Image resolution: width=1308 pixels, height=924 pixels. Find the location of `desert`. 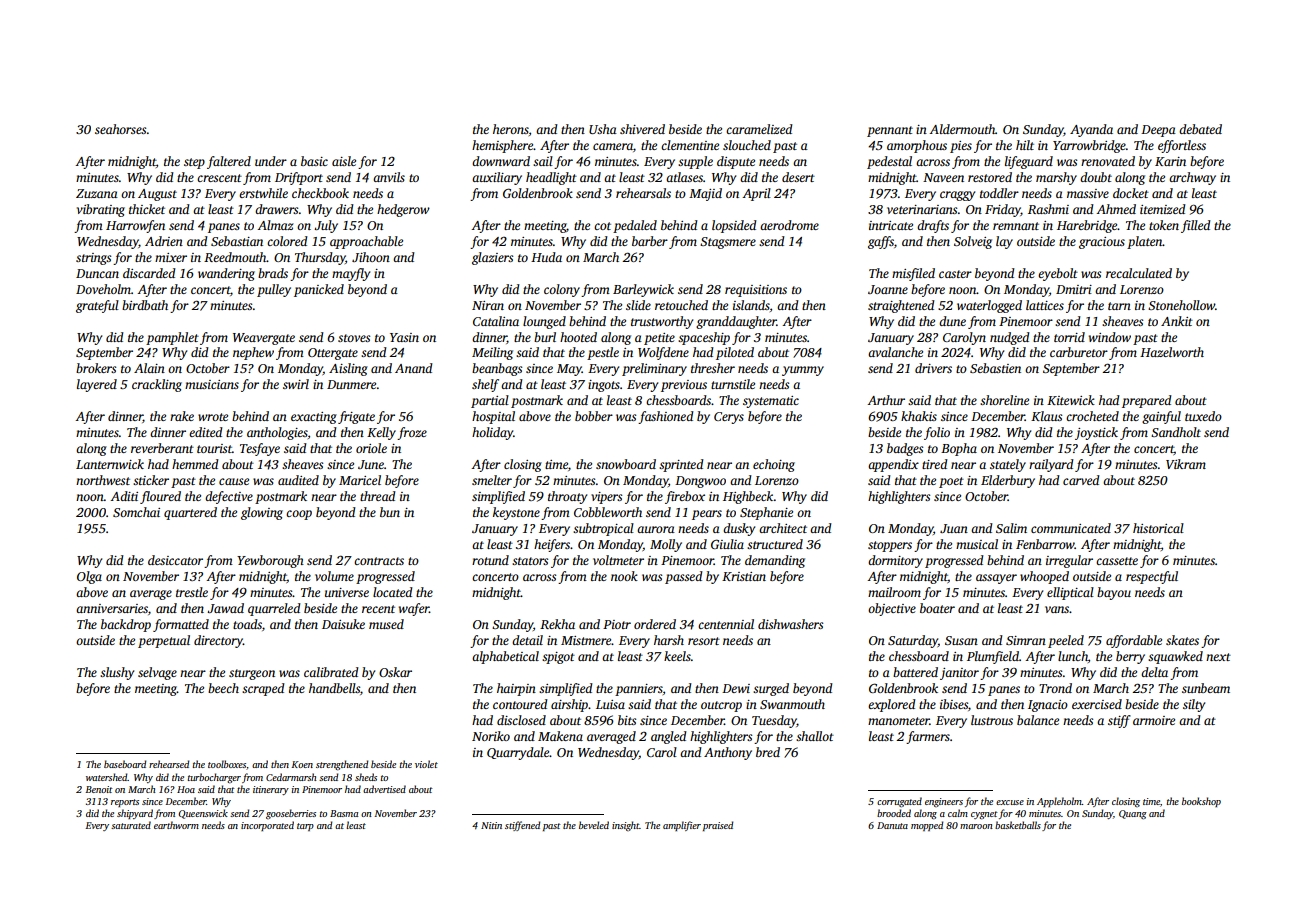

desert is located at coordinates (798, 177).
